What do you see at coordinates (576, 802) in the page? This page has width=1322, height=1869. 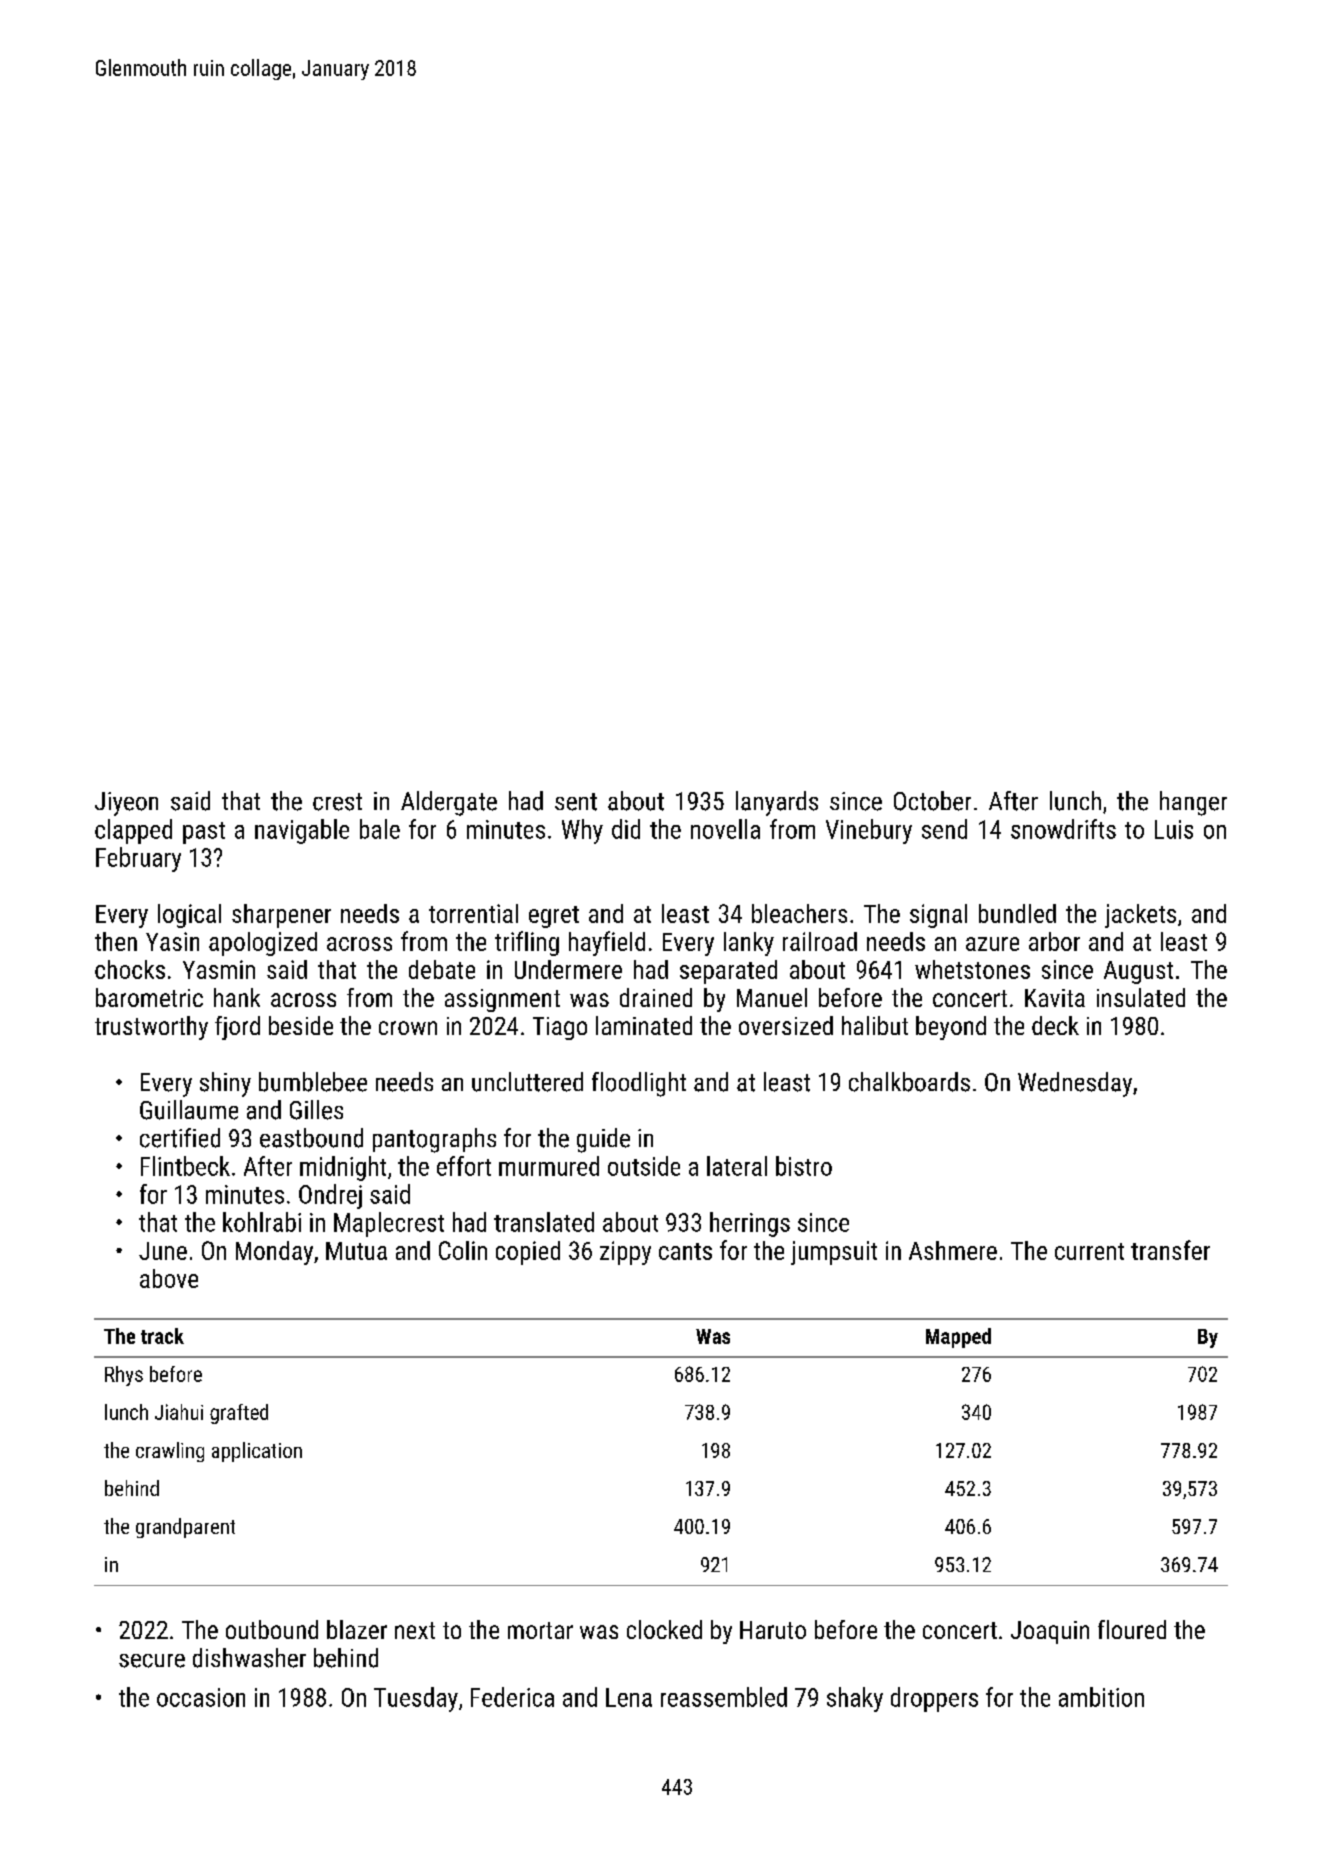 I see `sent` at bounding box center [576, 802].
